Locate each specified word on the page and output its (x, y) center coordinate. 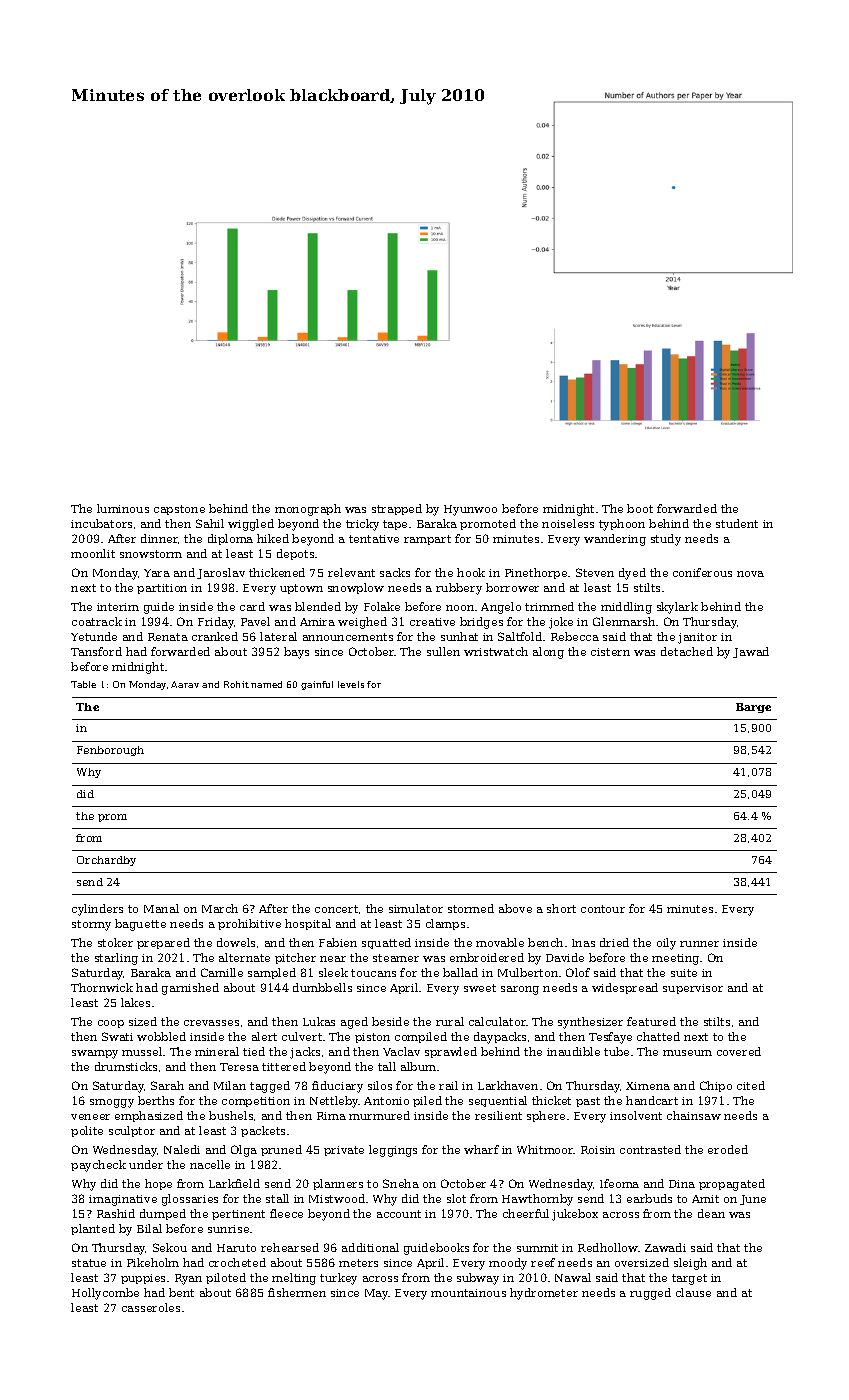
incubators (101, 523)
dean (711, 1213)
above (515, 908)
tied (254, 1051)
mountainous (468, 1293)
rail (448, 1085)
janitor (697, 638)
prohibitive (249, 924)
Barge (753, 708)
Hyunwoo (470, 510)
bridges (481, 623)
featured (651, 1021)
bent (181, 1292)
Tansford (96, 651)
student (737, 523)
